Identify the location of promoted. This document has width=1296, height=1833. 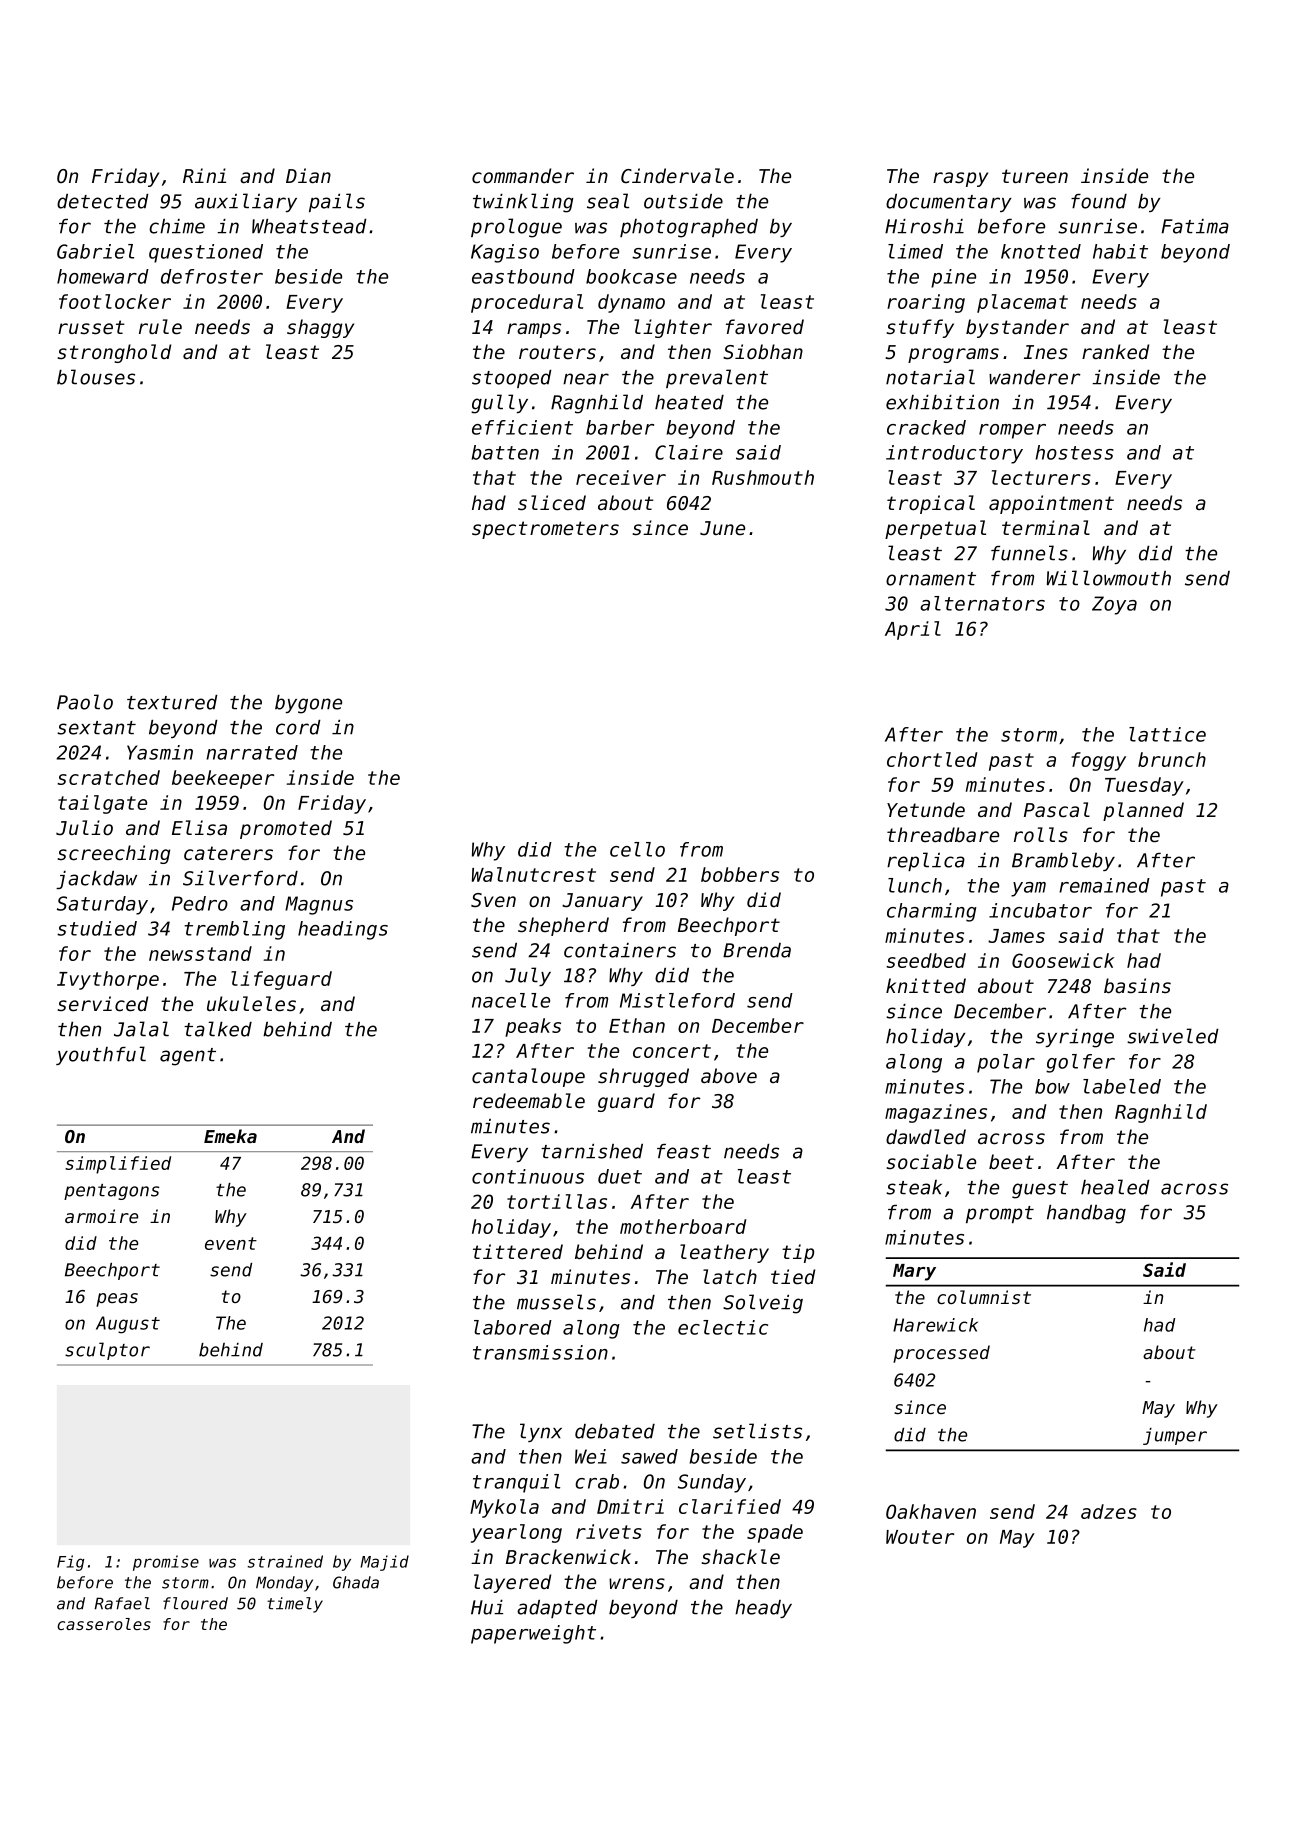
(286, 829).
